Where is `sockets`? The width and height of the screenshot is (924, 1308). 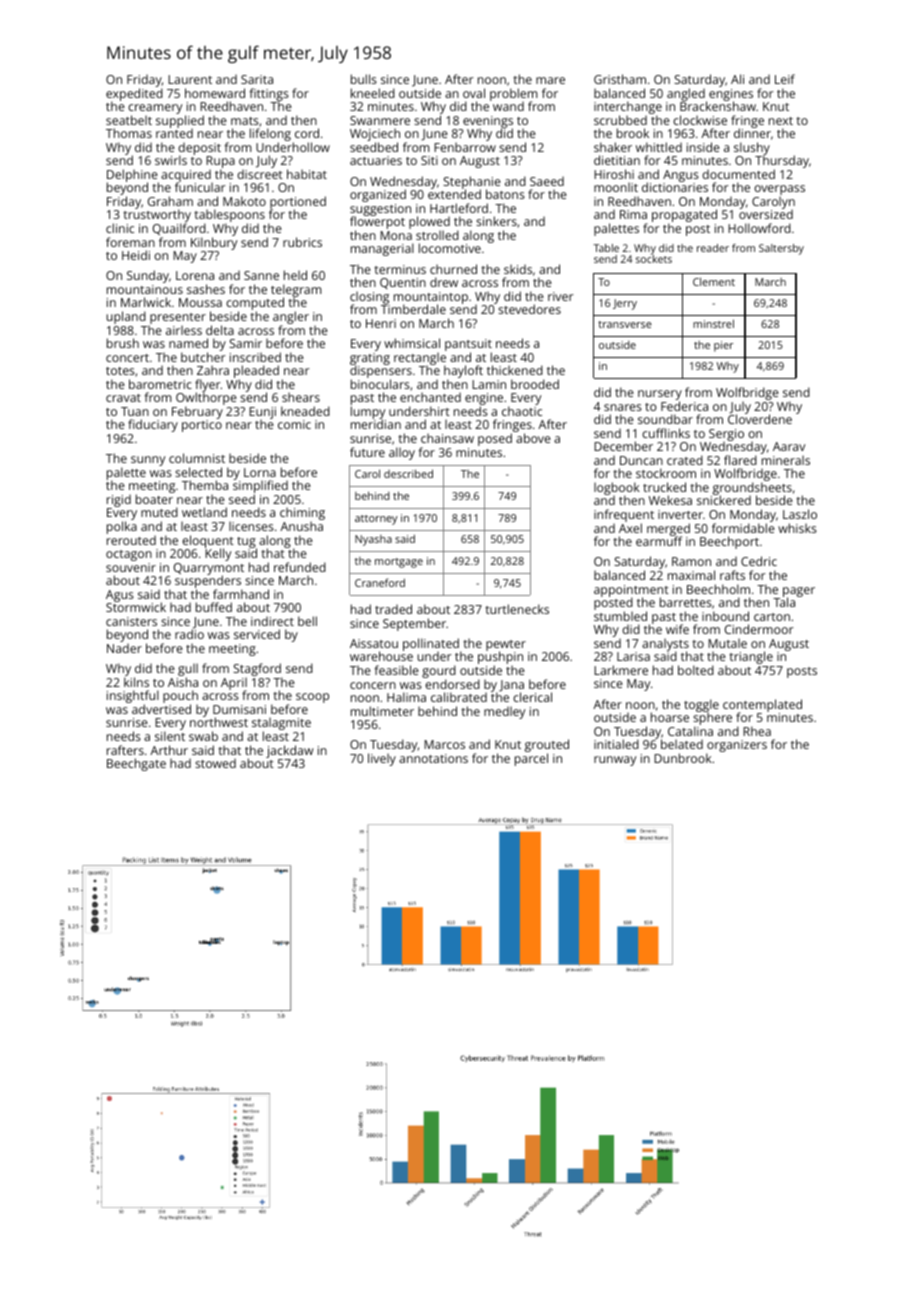 sockets is located at coordinates (654, 259).
